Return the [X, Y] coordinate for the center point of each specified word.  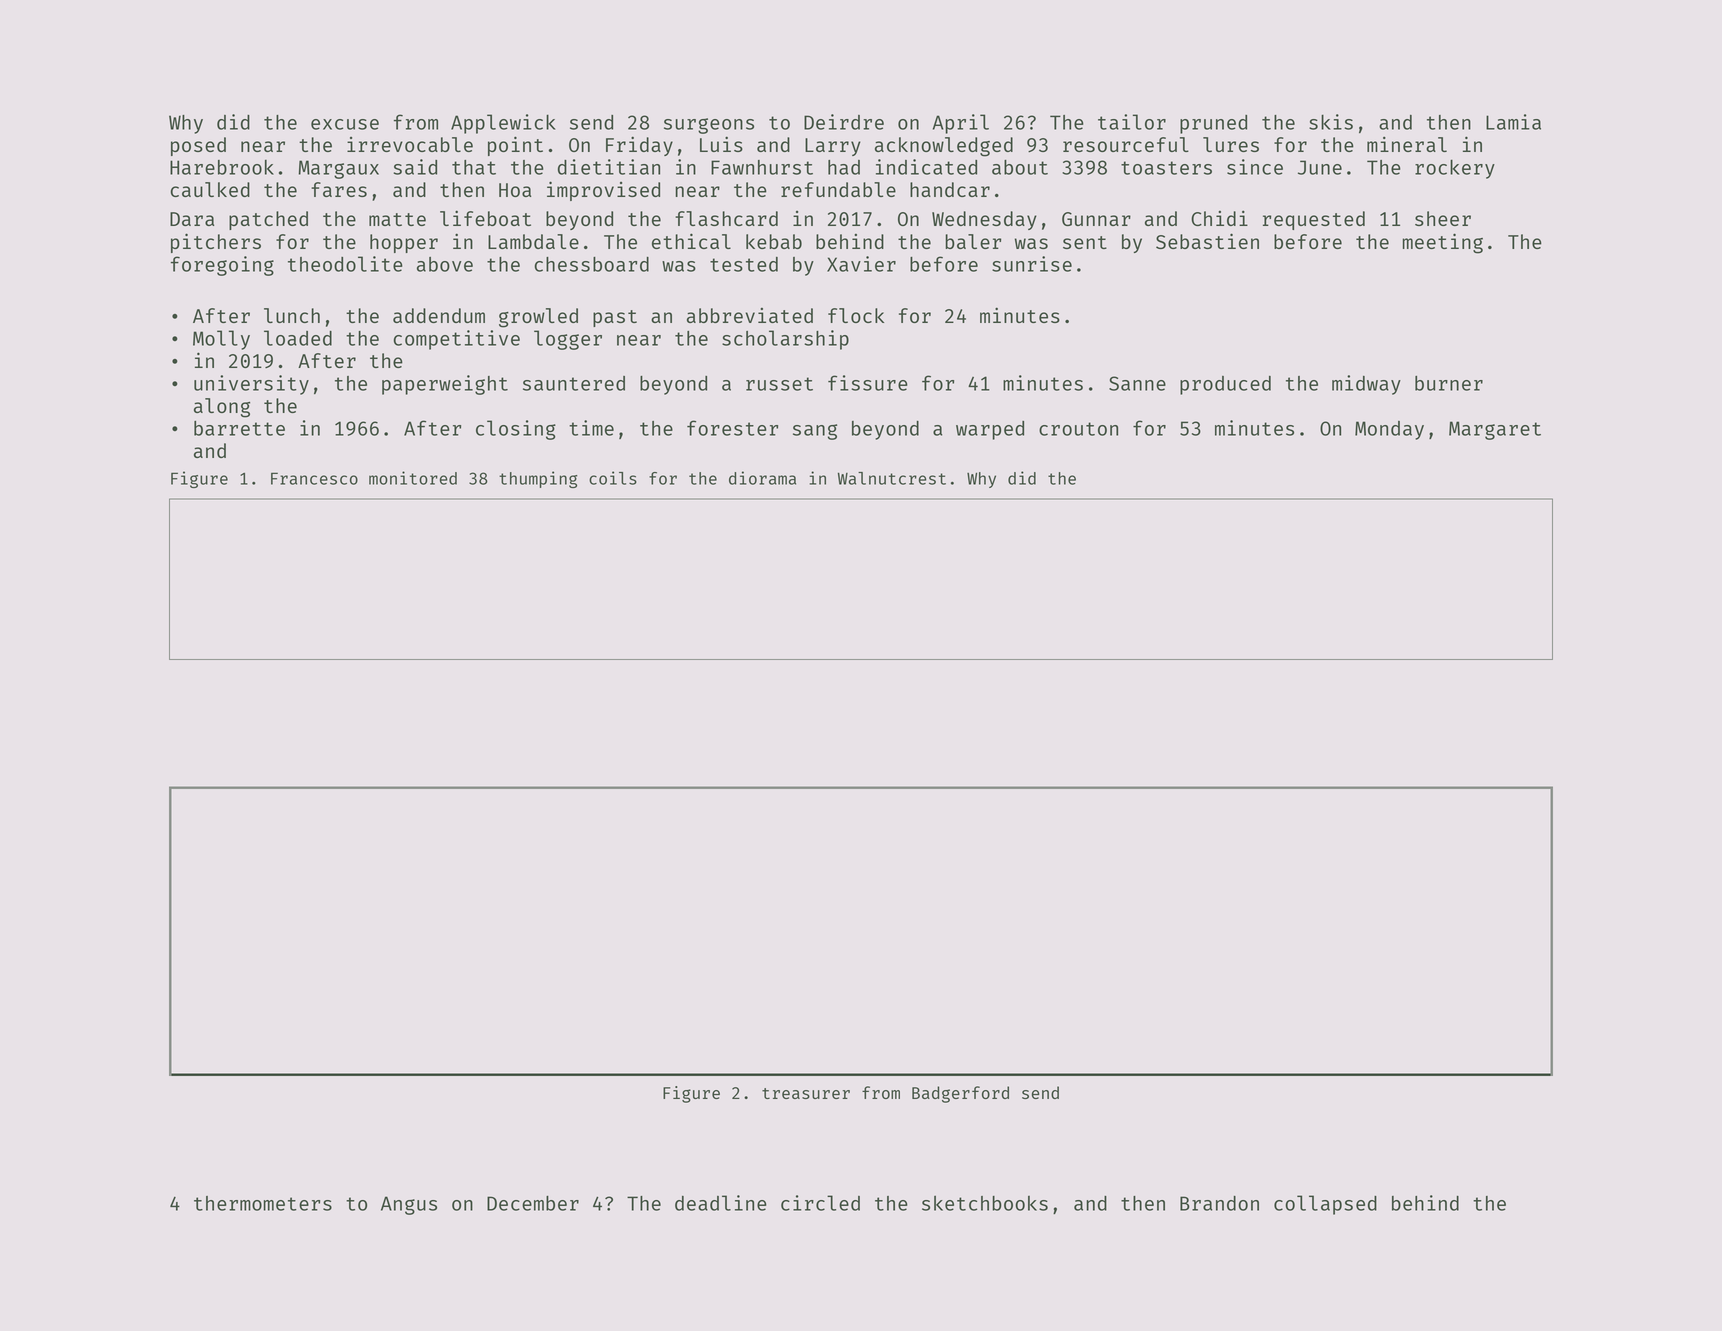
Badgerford [960, 1094]
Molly [221, 340]
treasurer [806, 1093]
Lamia [1513, 122]
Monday [1389, 430]
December [533, 1203]
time [591, 428]
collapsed [1325, 1205]
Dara [192, 219]
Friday [639, 146]
